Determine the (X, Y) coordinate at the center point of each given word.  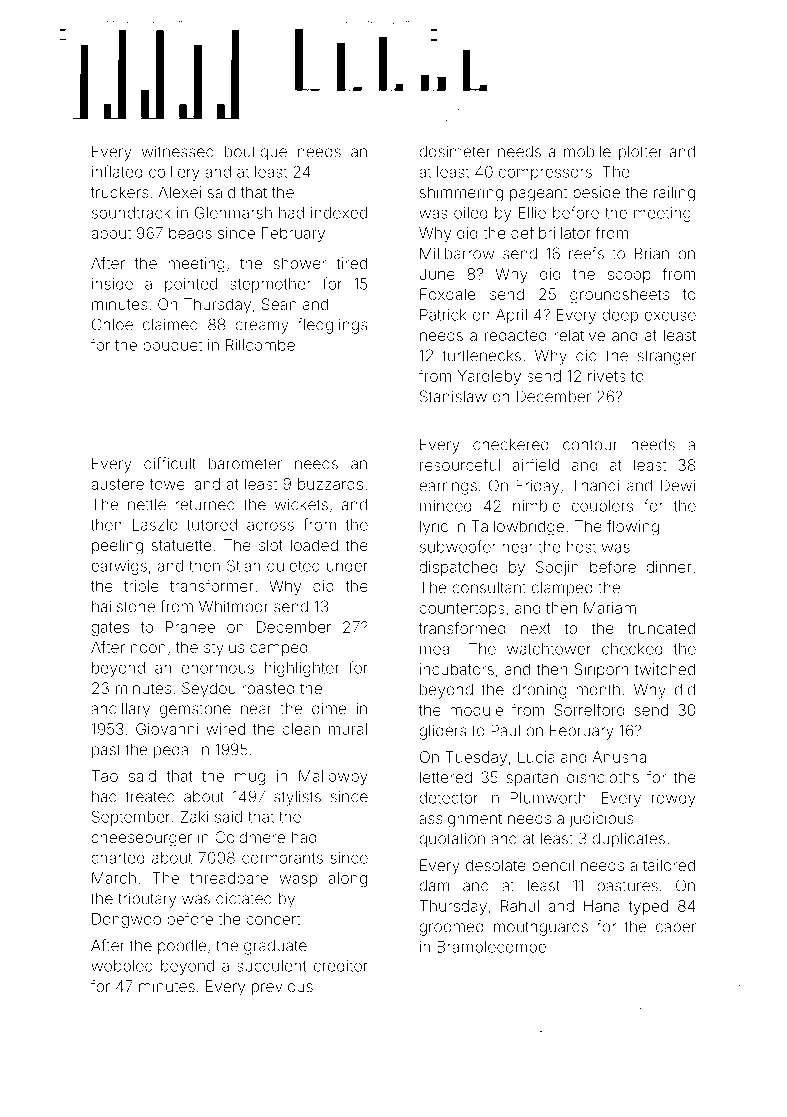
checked (632, 649)
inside (112, 284)
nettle (147, 505)
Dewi (678, 485)
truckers (120, 192)
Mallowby (333, 777)
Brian (652, 253)
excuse (670, 316)
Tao (105, 776)
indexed (339, 213)
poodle (182, 947)
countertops (462, 610)
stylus (224, 649)
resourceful (460, 464)
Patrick (443, 315)
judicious (601, 819)
